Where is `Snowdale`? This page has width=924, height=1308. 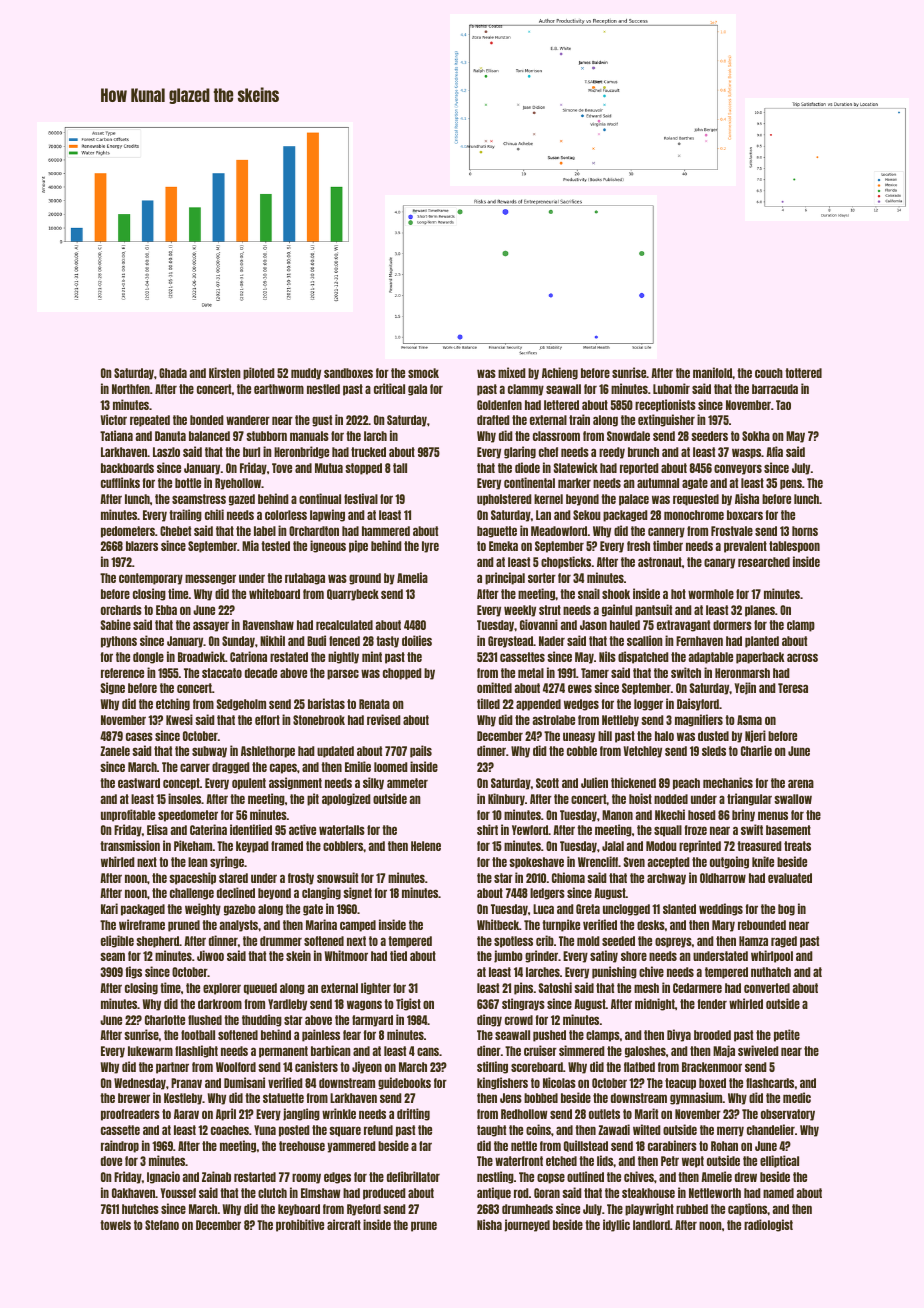
Snowdale is located at coordinates (628, 436).
